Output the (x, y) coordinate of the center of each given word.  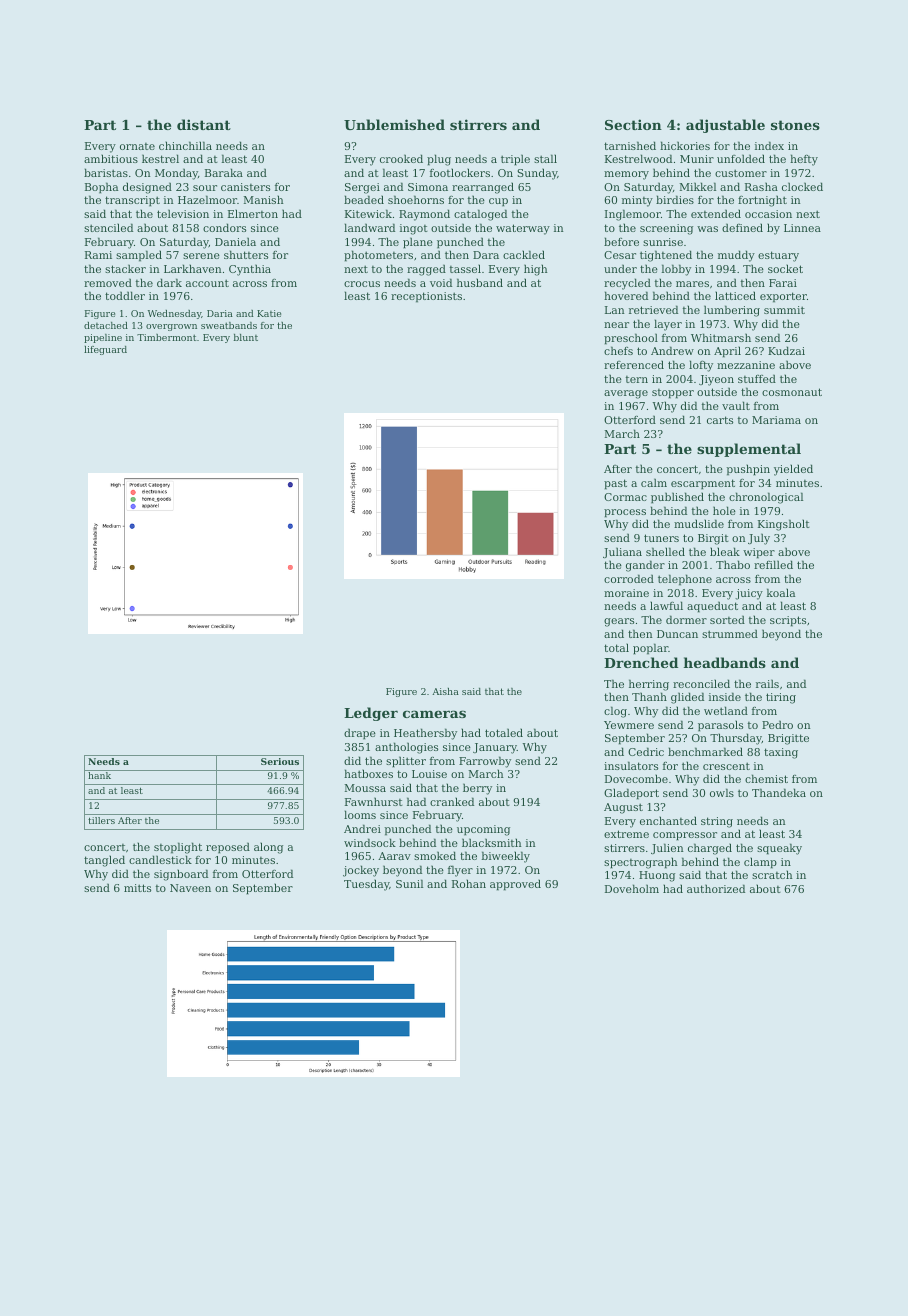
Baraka (224, 172)
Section (633, 124)
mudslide (699, 523)
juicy (749, 594)
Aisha (445, 691)
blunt (246, 337)
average (626, 394)
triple (515, 160)
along (268, 848)
